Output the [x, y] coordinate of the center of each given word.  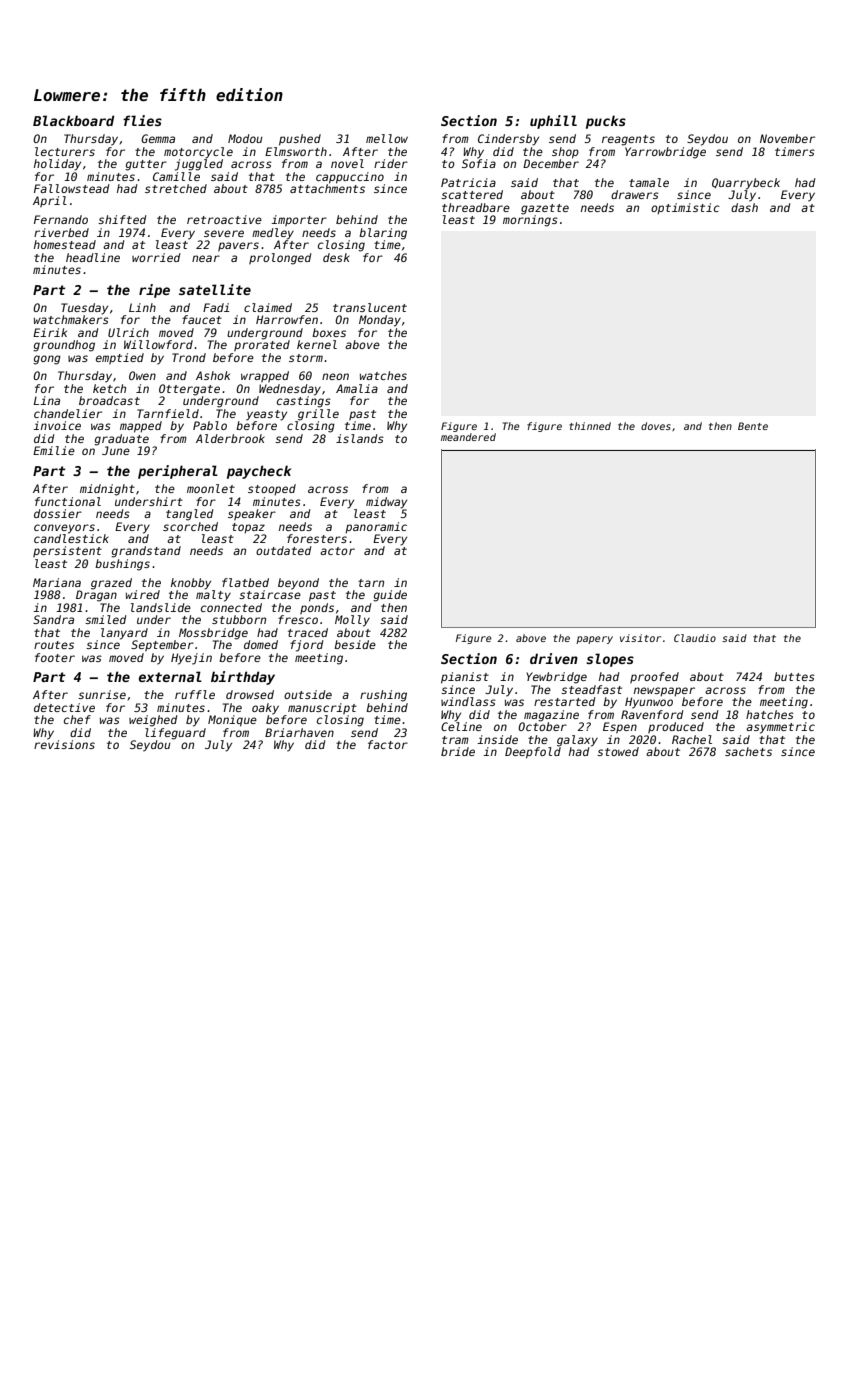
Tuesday [84, 309]
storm [306, 358]
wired [143, 594]
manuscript [322, 708]
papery [594, 640]
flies [142, 120]
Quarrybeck [746, 184]
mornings [530, 221]
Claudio [695, 638]
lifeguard [175, 734]
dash [744, 207]
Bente [753, 426]
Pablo [210, 425]
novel [347, 163]
